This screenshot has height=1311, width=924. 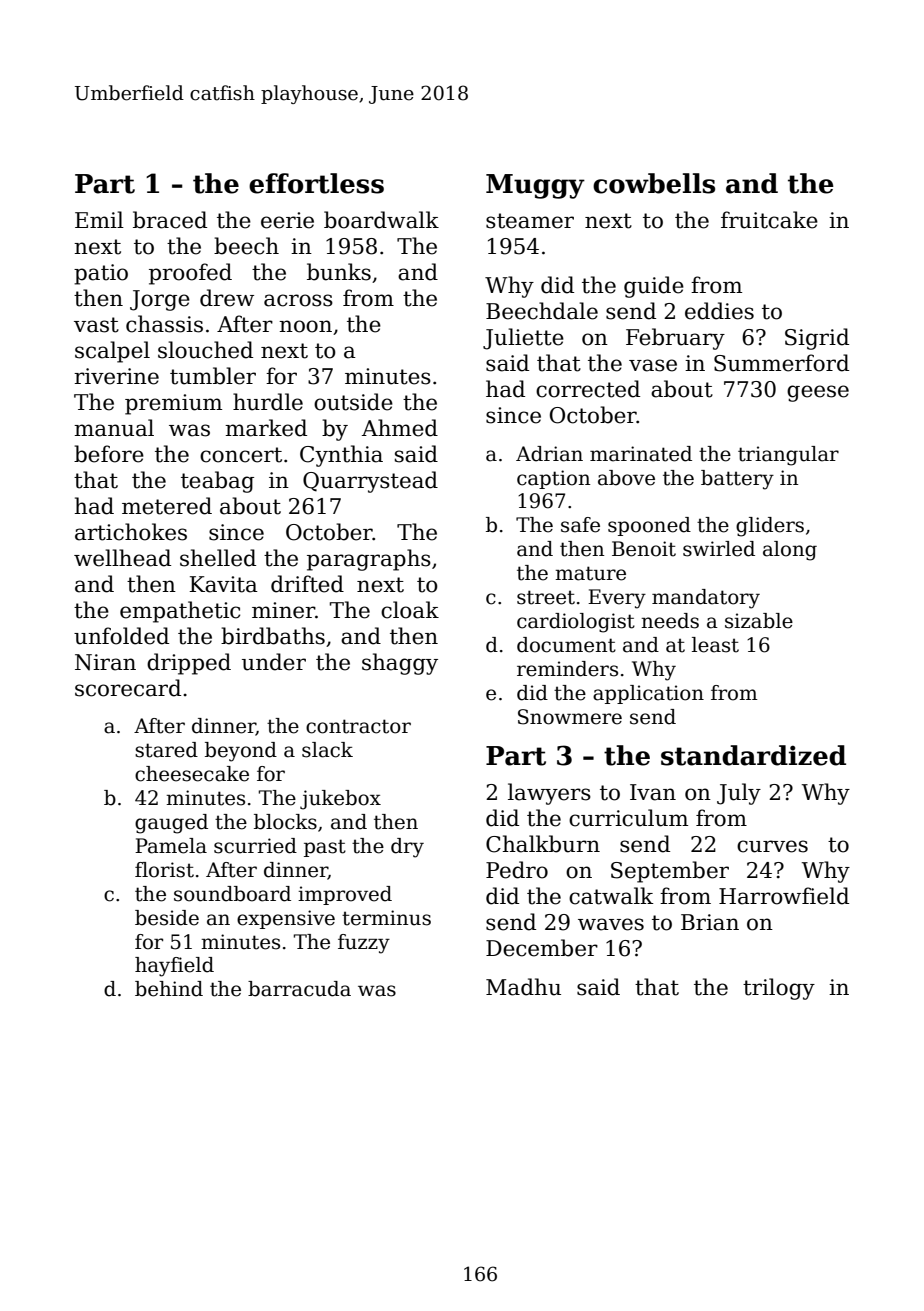 I want to click on caption, so click(x=553, y=479).
